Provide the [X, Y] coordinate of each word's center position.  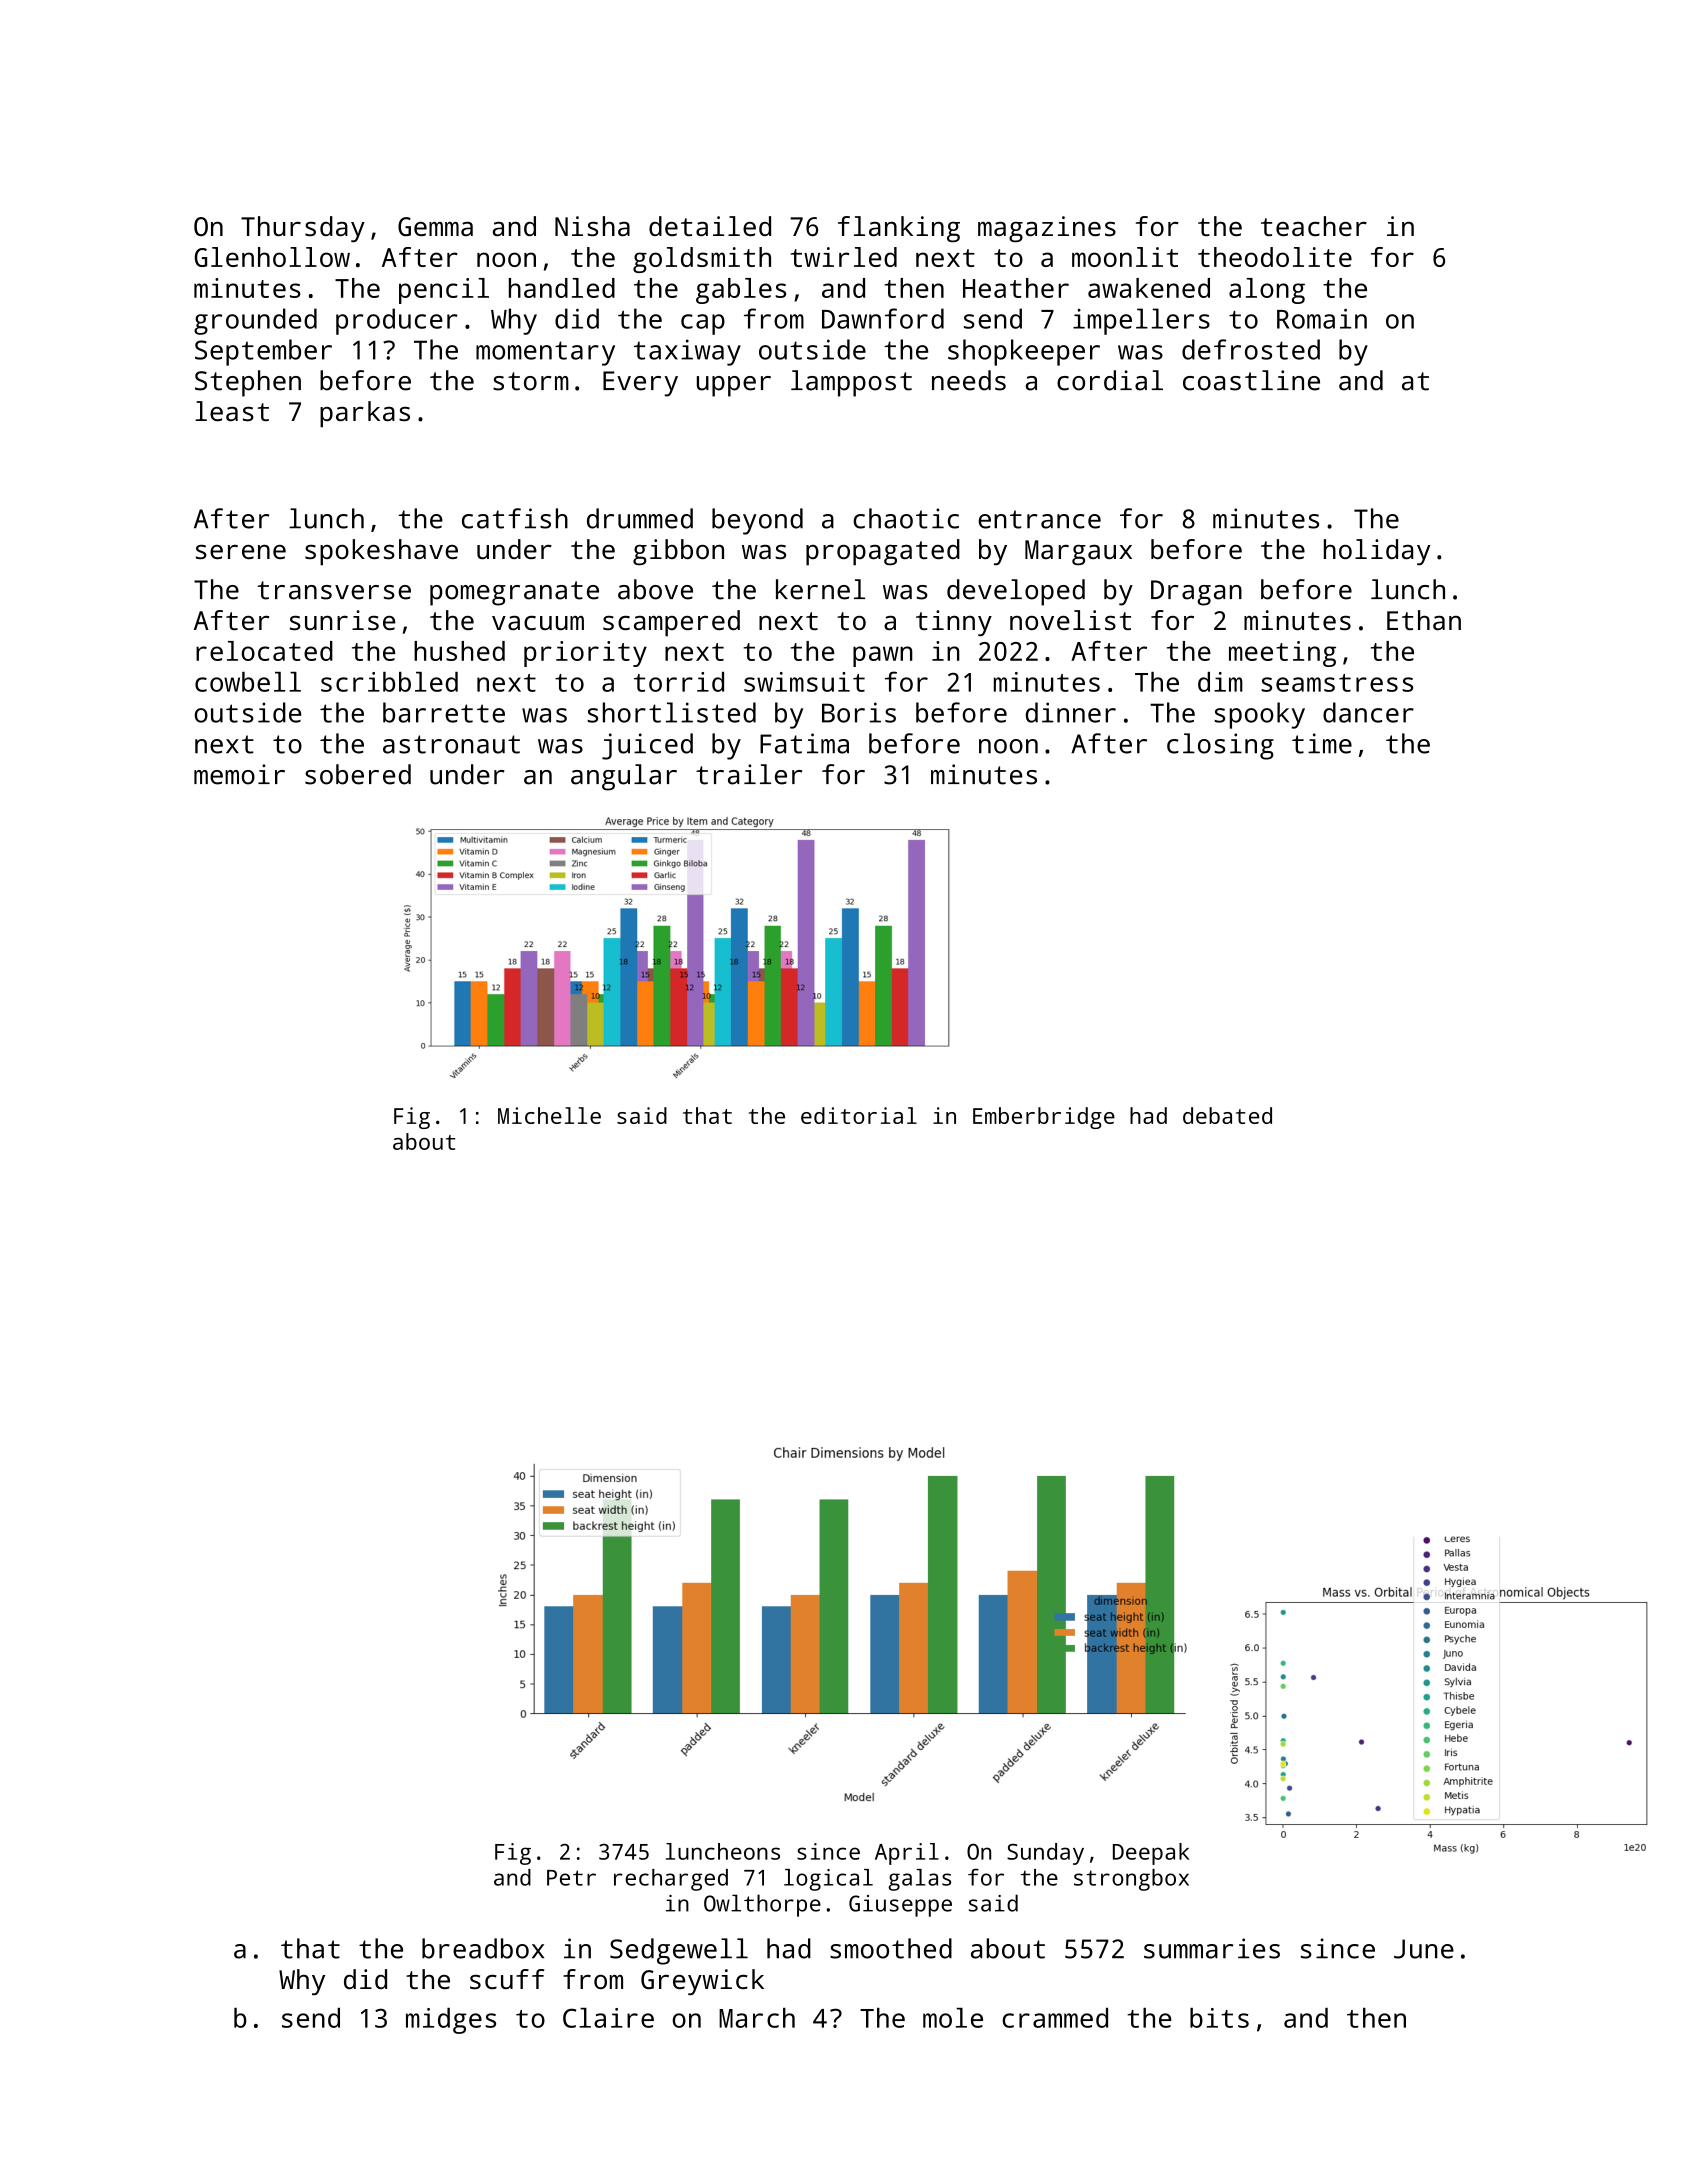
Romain [1322, 319]
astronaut [451, 744]
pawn [883, 656]
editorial [859, 1115]
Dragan [1196, 593]
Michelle [549, 1115]
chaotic [906, 518]
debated [1227, 1115]
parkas [365, 414]
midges [451, 2021]
